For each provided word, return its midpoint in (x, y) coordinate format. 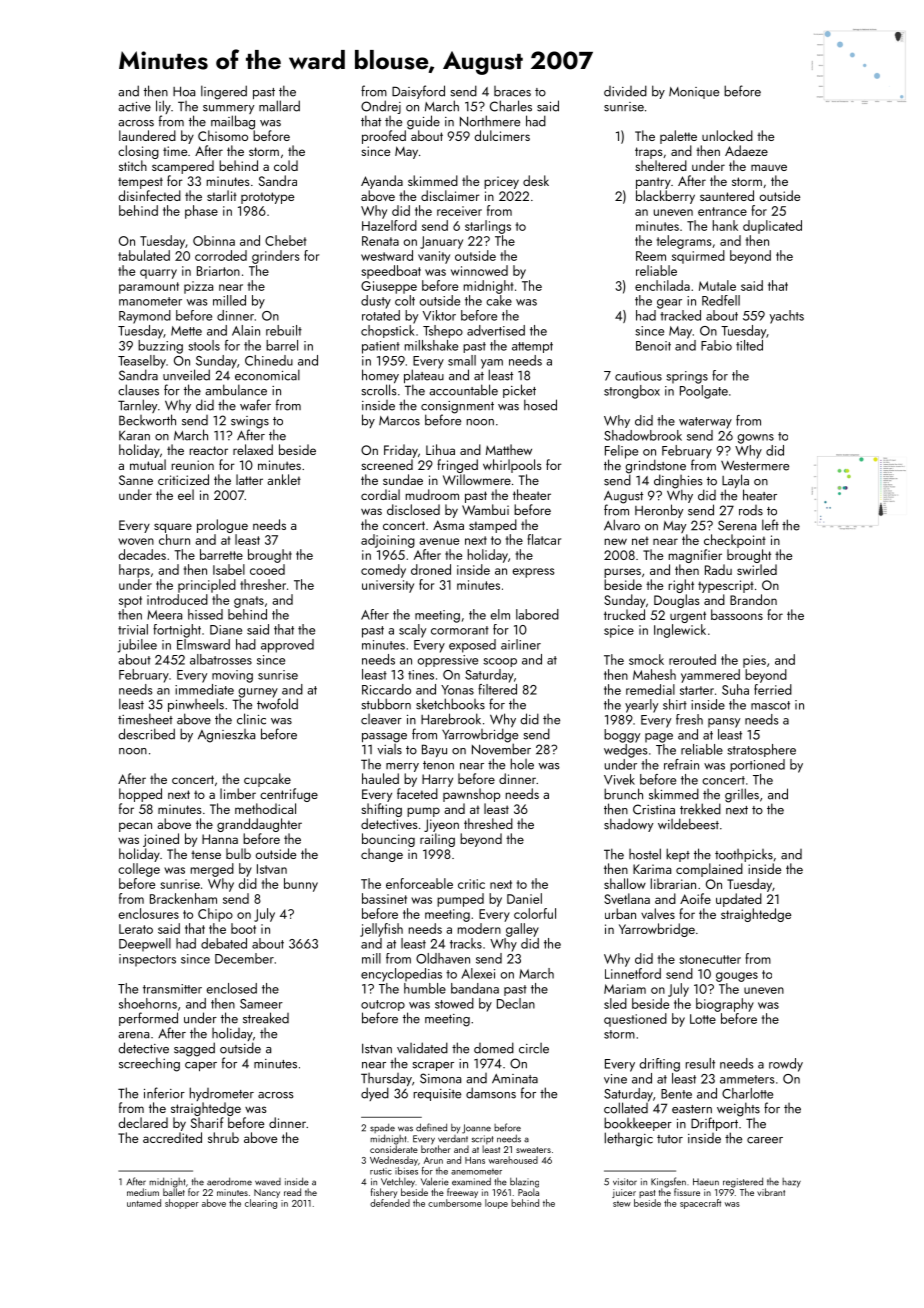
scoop (500, 662)
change (382, 855)
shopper (182, 1204)
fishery (384, 1193)
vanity (434, 257)
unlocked (727, 135)
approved (287, 646)
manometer (150, 301)
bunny (301, 885)
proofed (384, 137)
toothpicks (744, 855)
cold (286, 165)
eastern (692, 1109)
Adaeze (746, 150)
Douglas (677, 601)
